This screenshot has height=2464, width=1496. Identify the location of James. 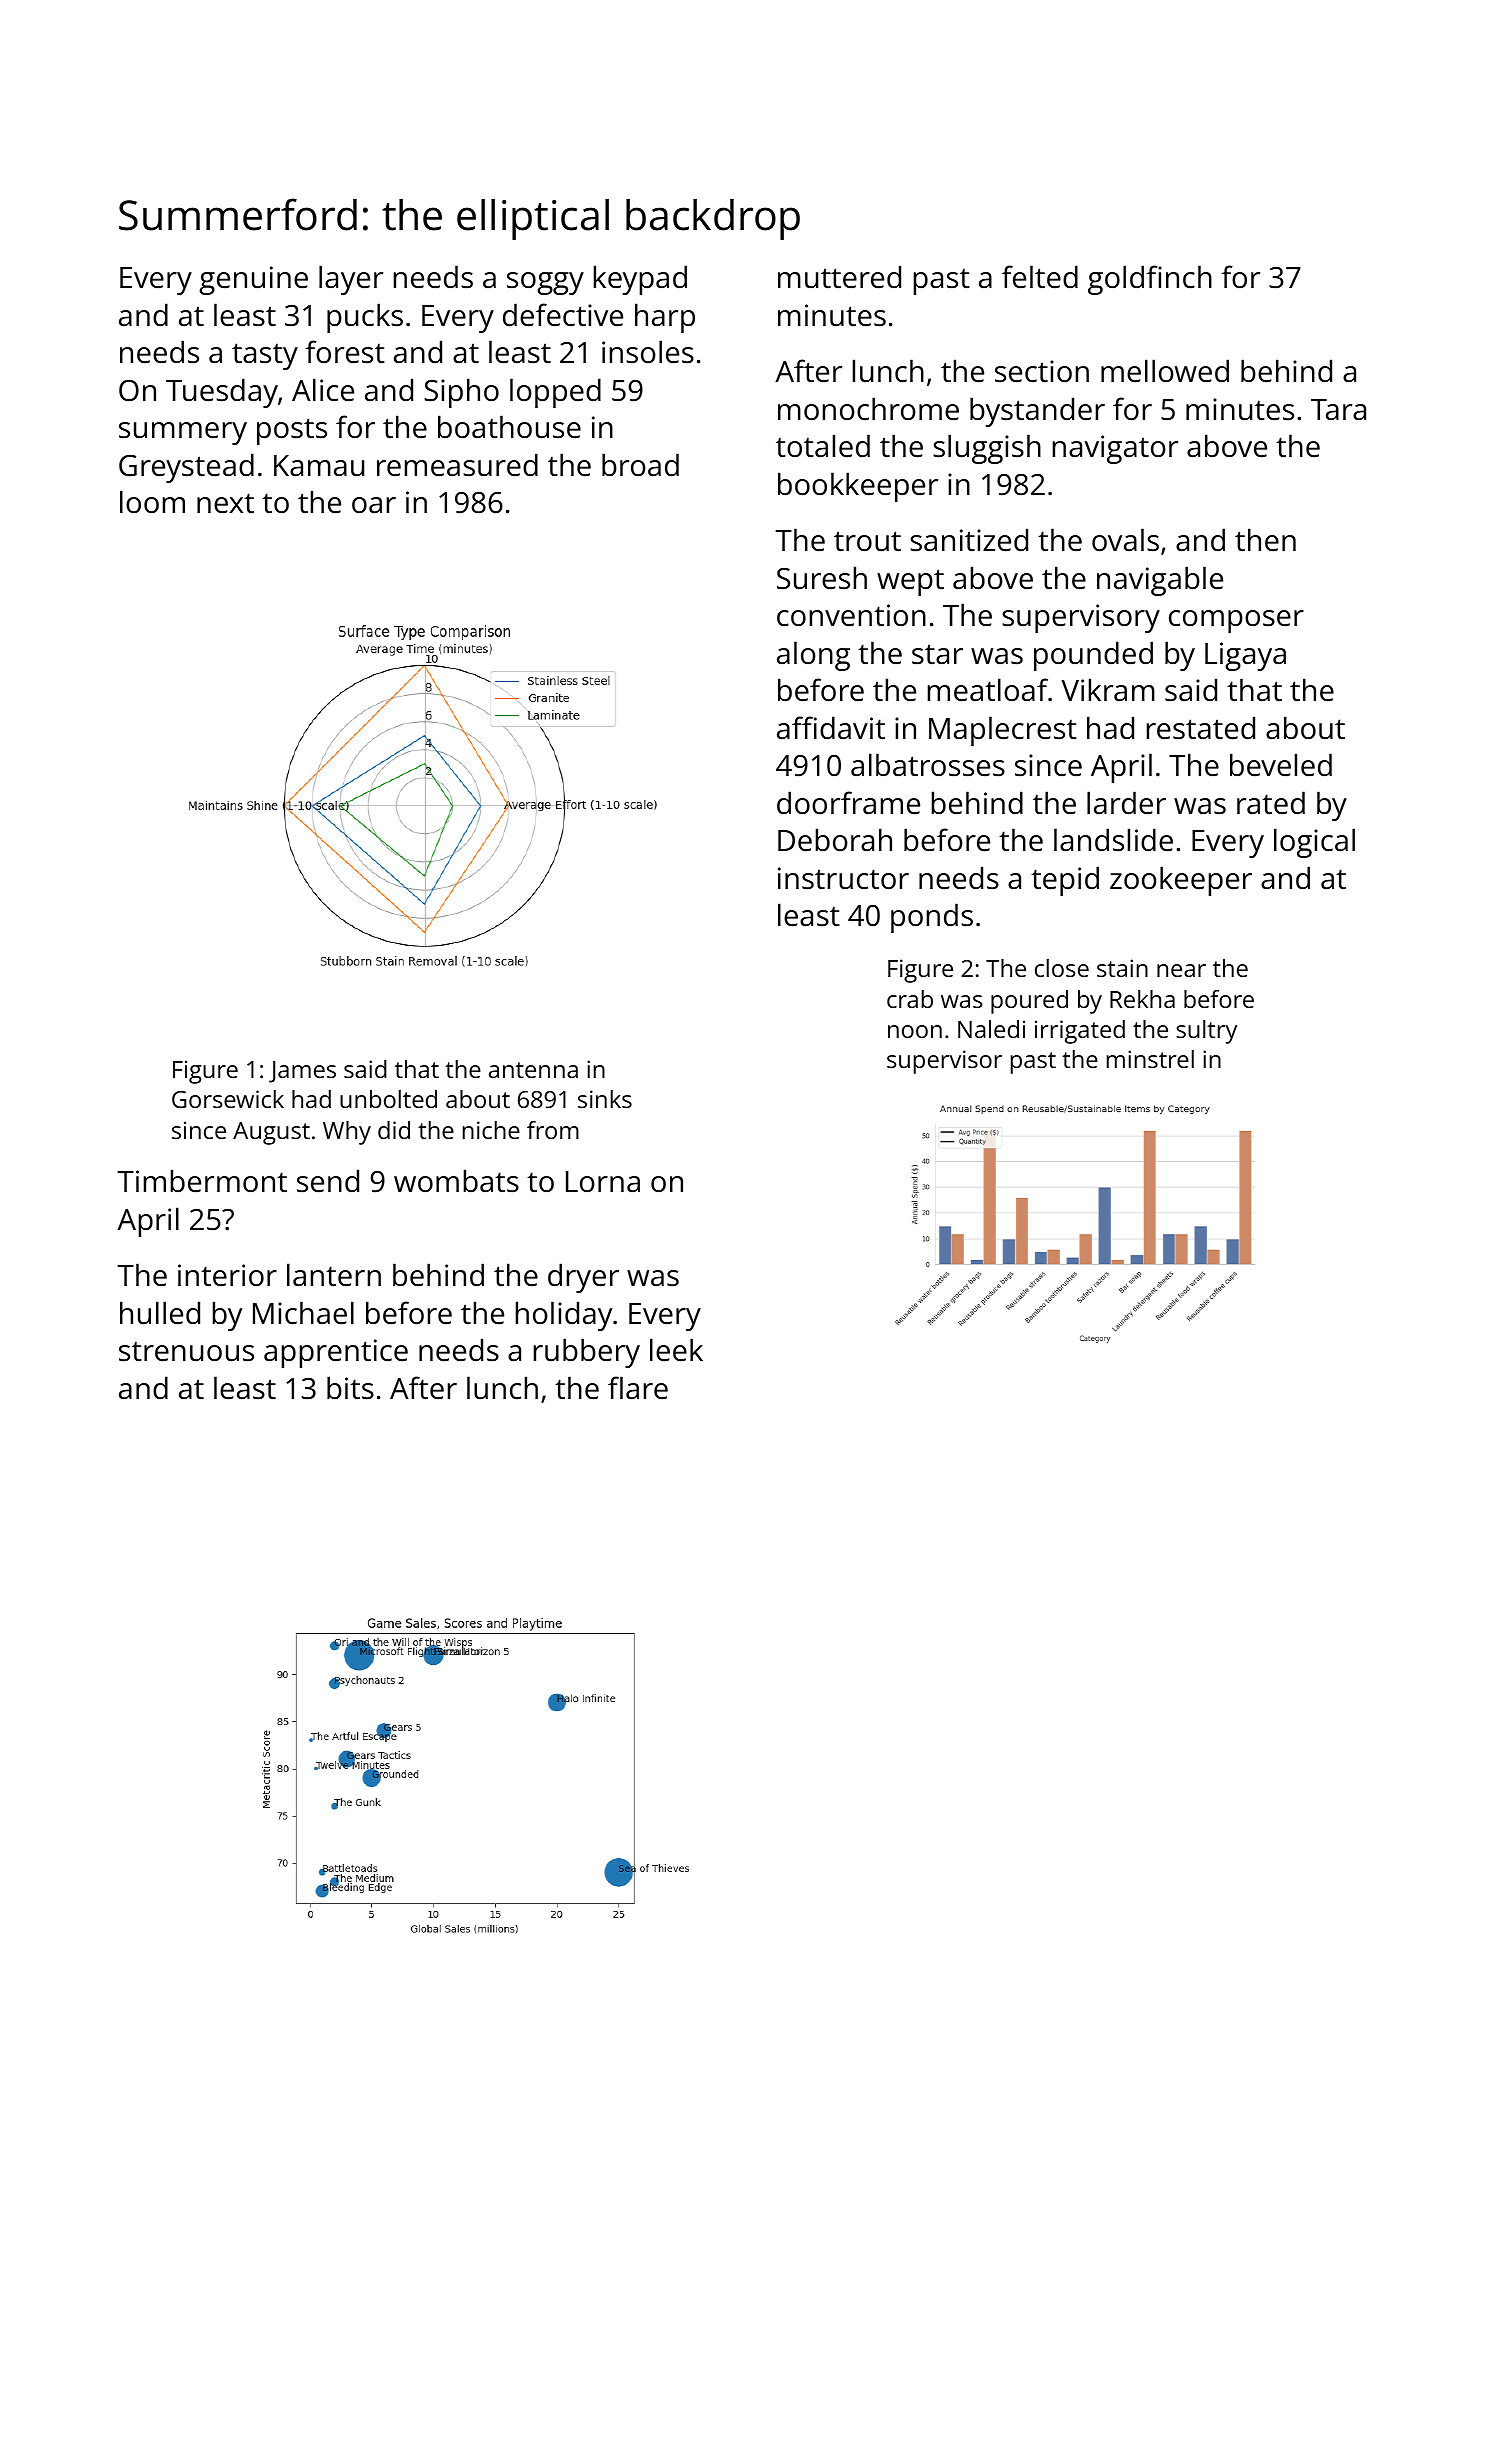
(302, 1072).
